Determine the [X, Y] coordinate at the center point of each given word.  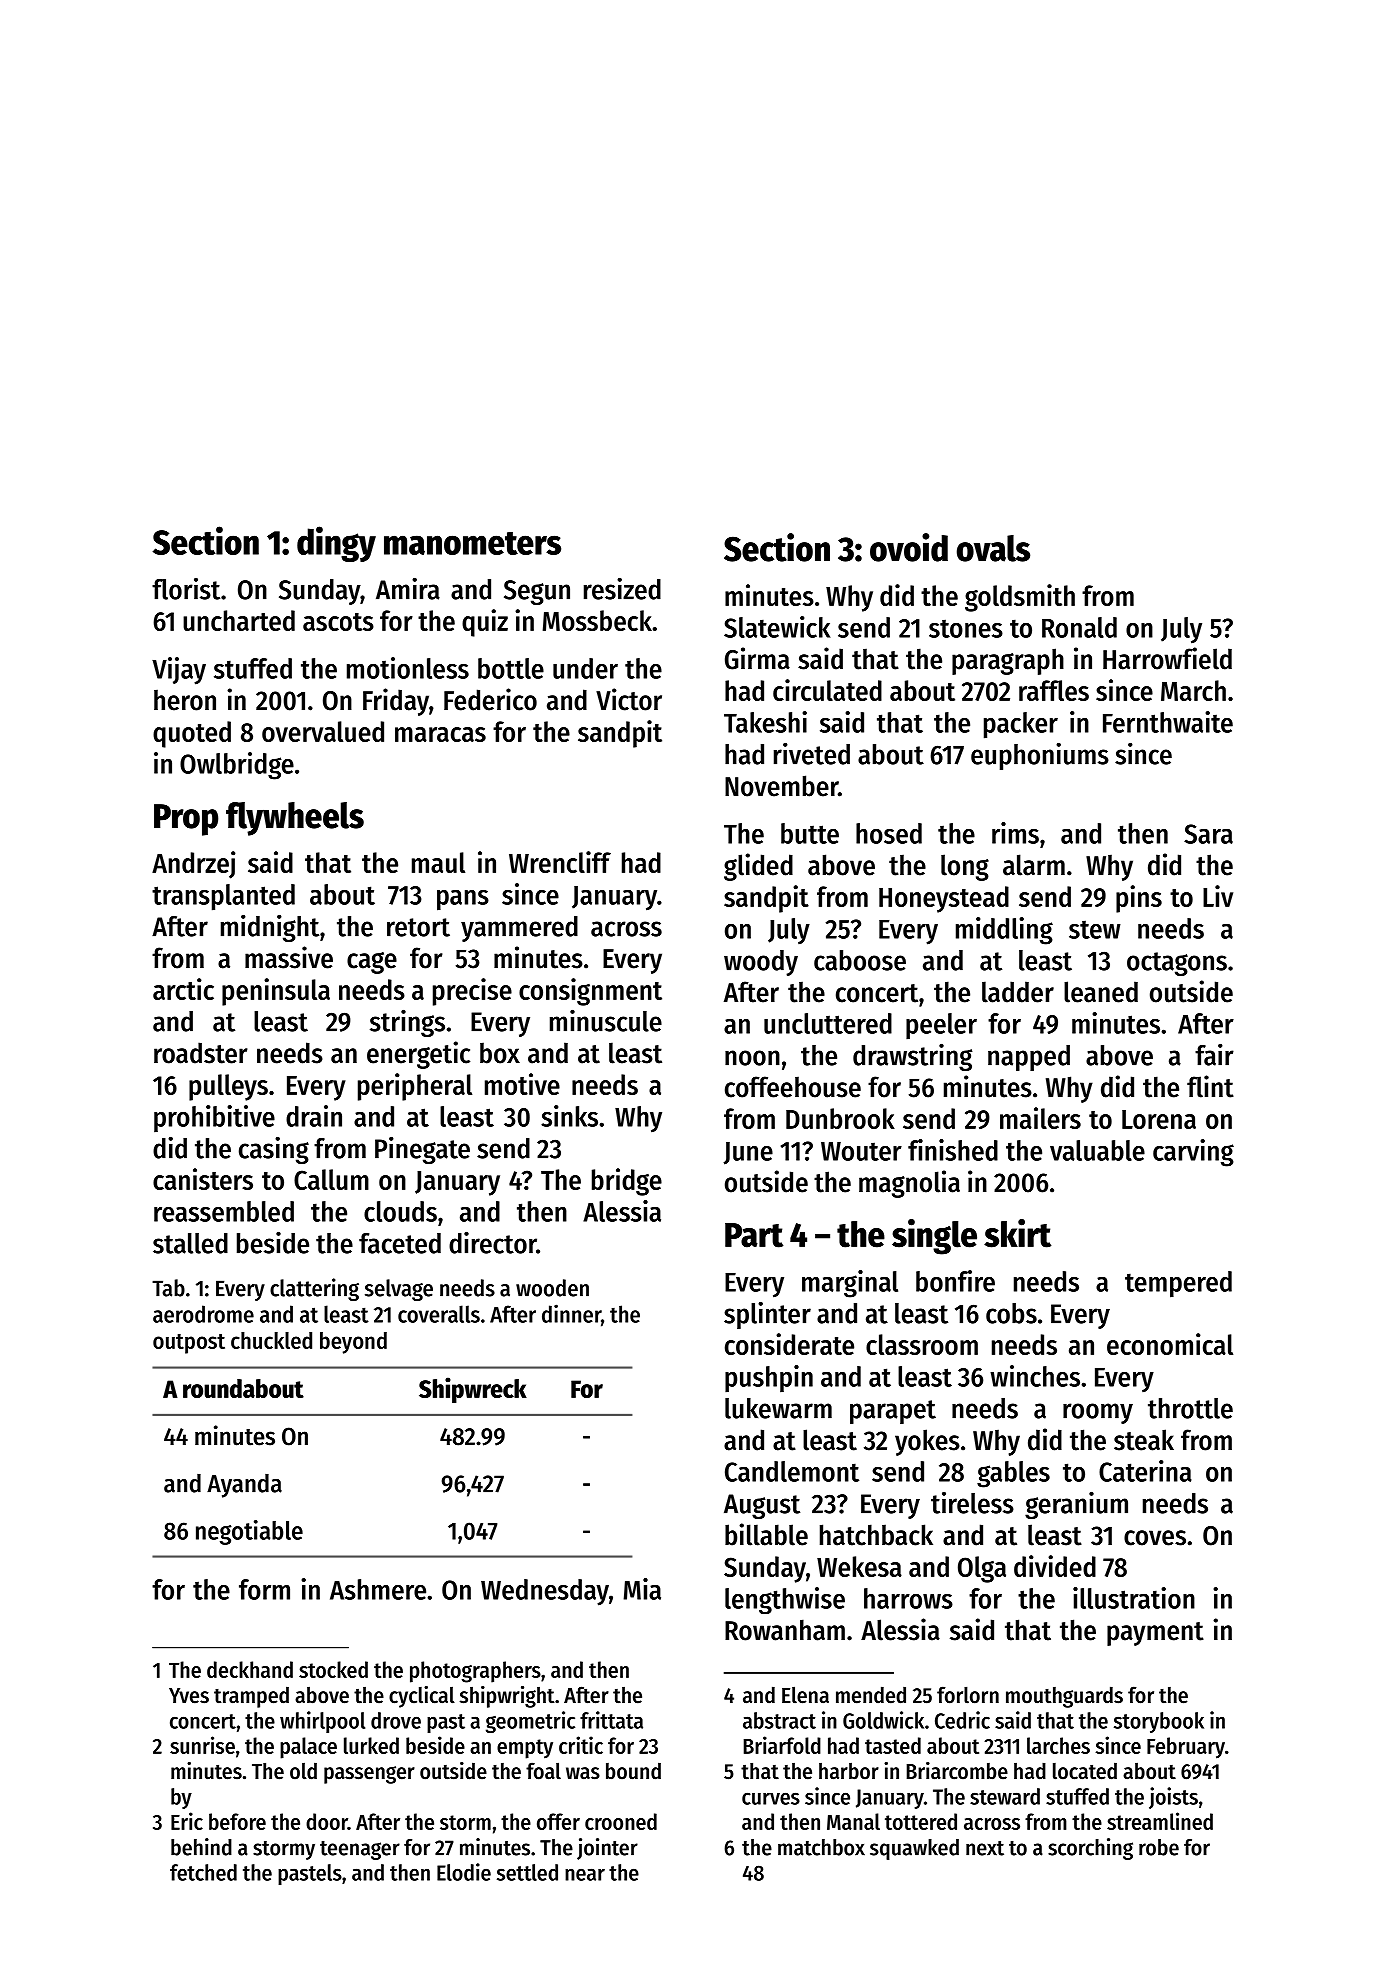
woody [761, 963]
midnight [270, 928]
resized [622, 589]
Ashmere [378, 1589]
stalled [190, 1243]
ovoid [909, 547]
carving [1193, 1153]
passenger [369, 1775]
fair [1214, 1055]
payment [1155, 1634]
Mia [642, 1589]
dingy [336, 544]
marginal [850, 1284]
